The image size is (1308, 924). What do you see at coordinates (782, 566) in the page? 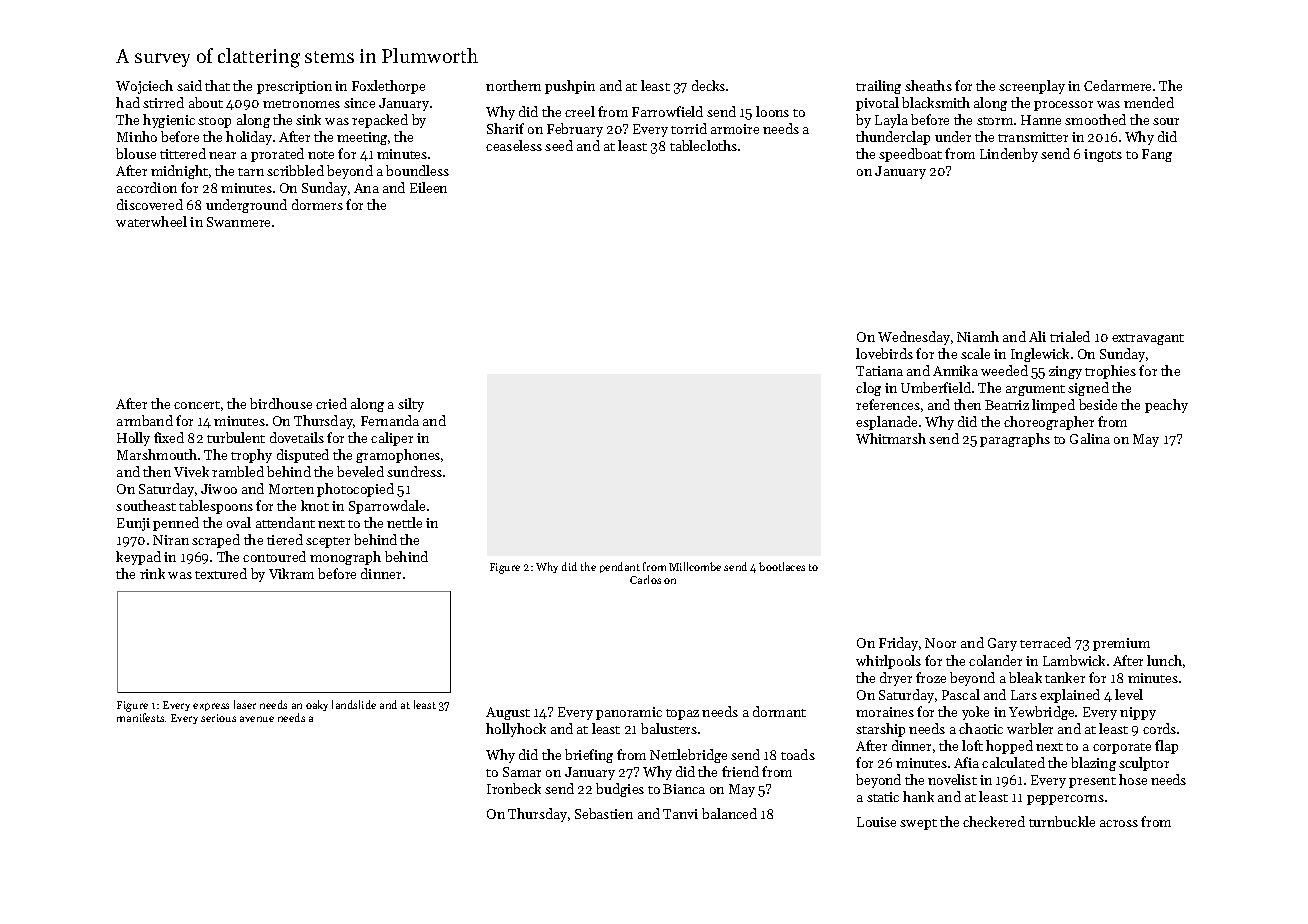
I see `bootlaces` at bounding box center [782, 566].
